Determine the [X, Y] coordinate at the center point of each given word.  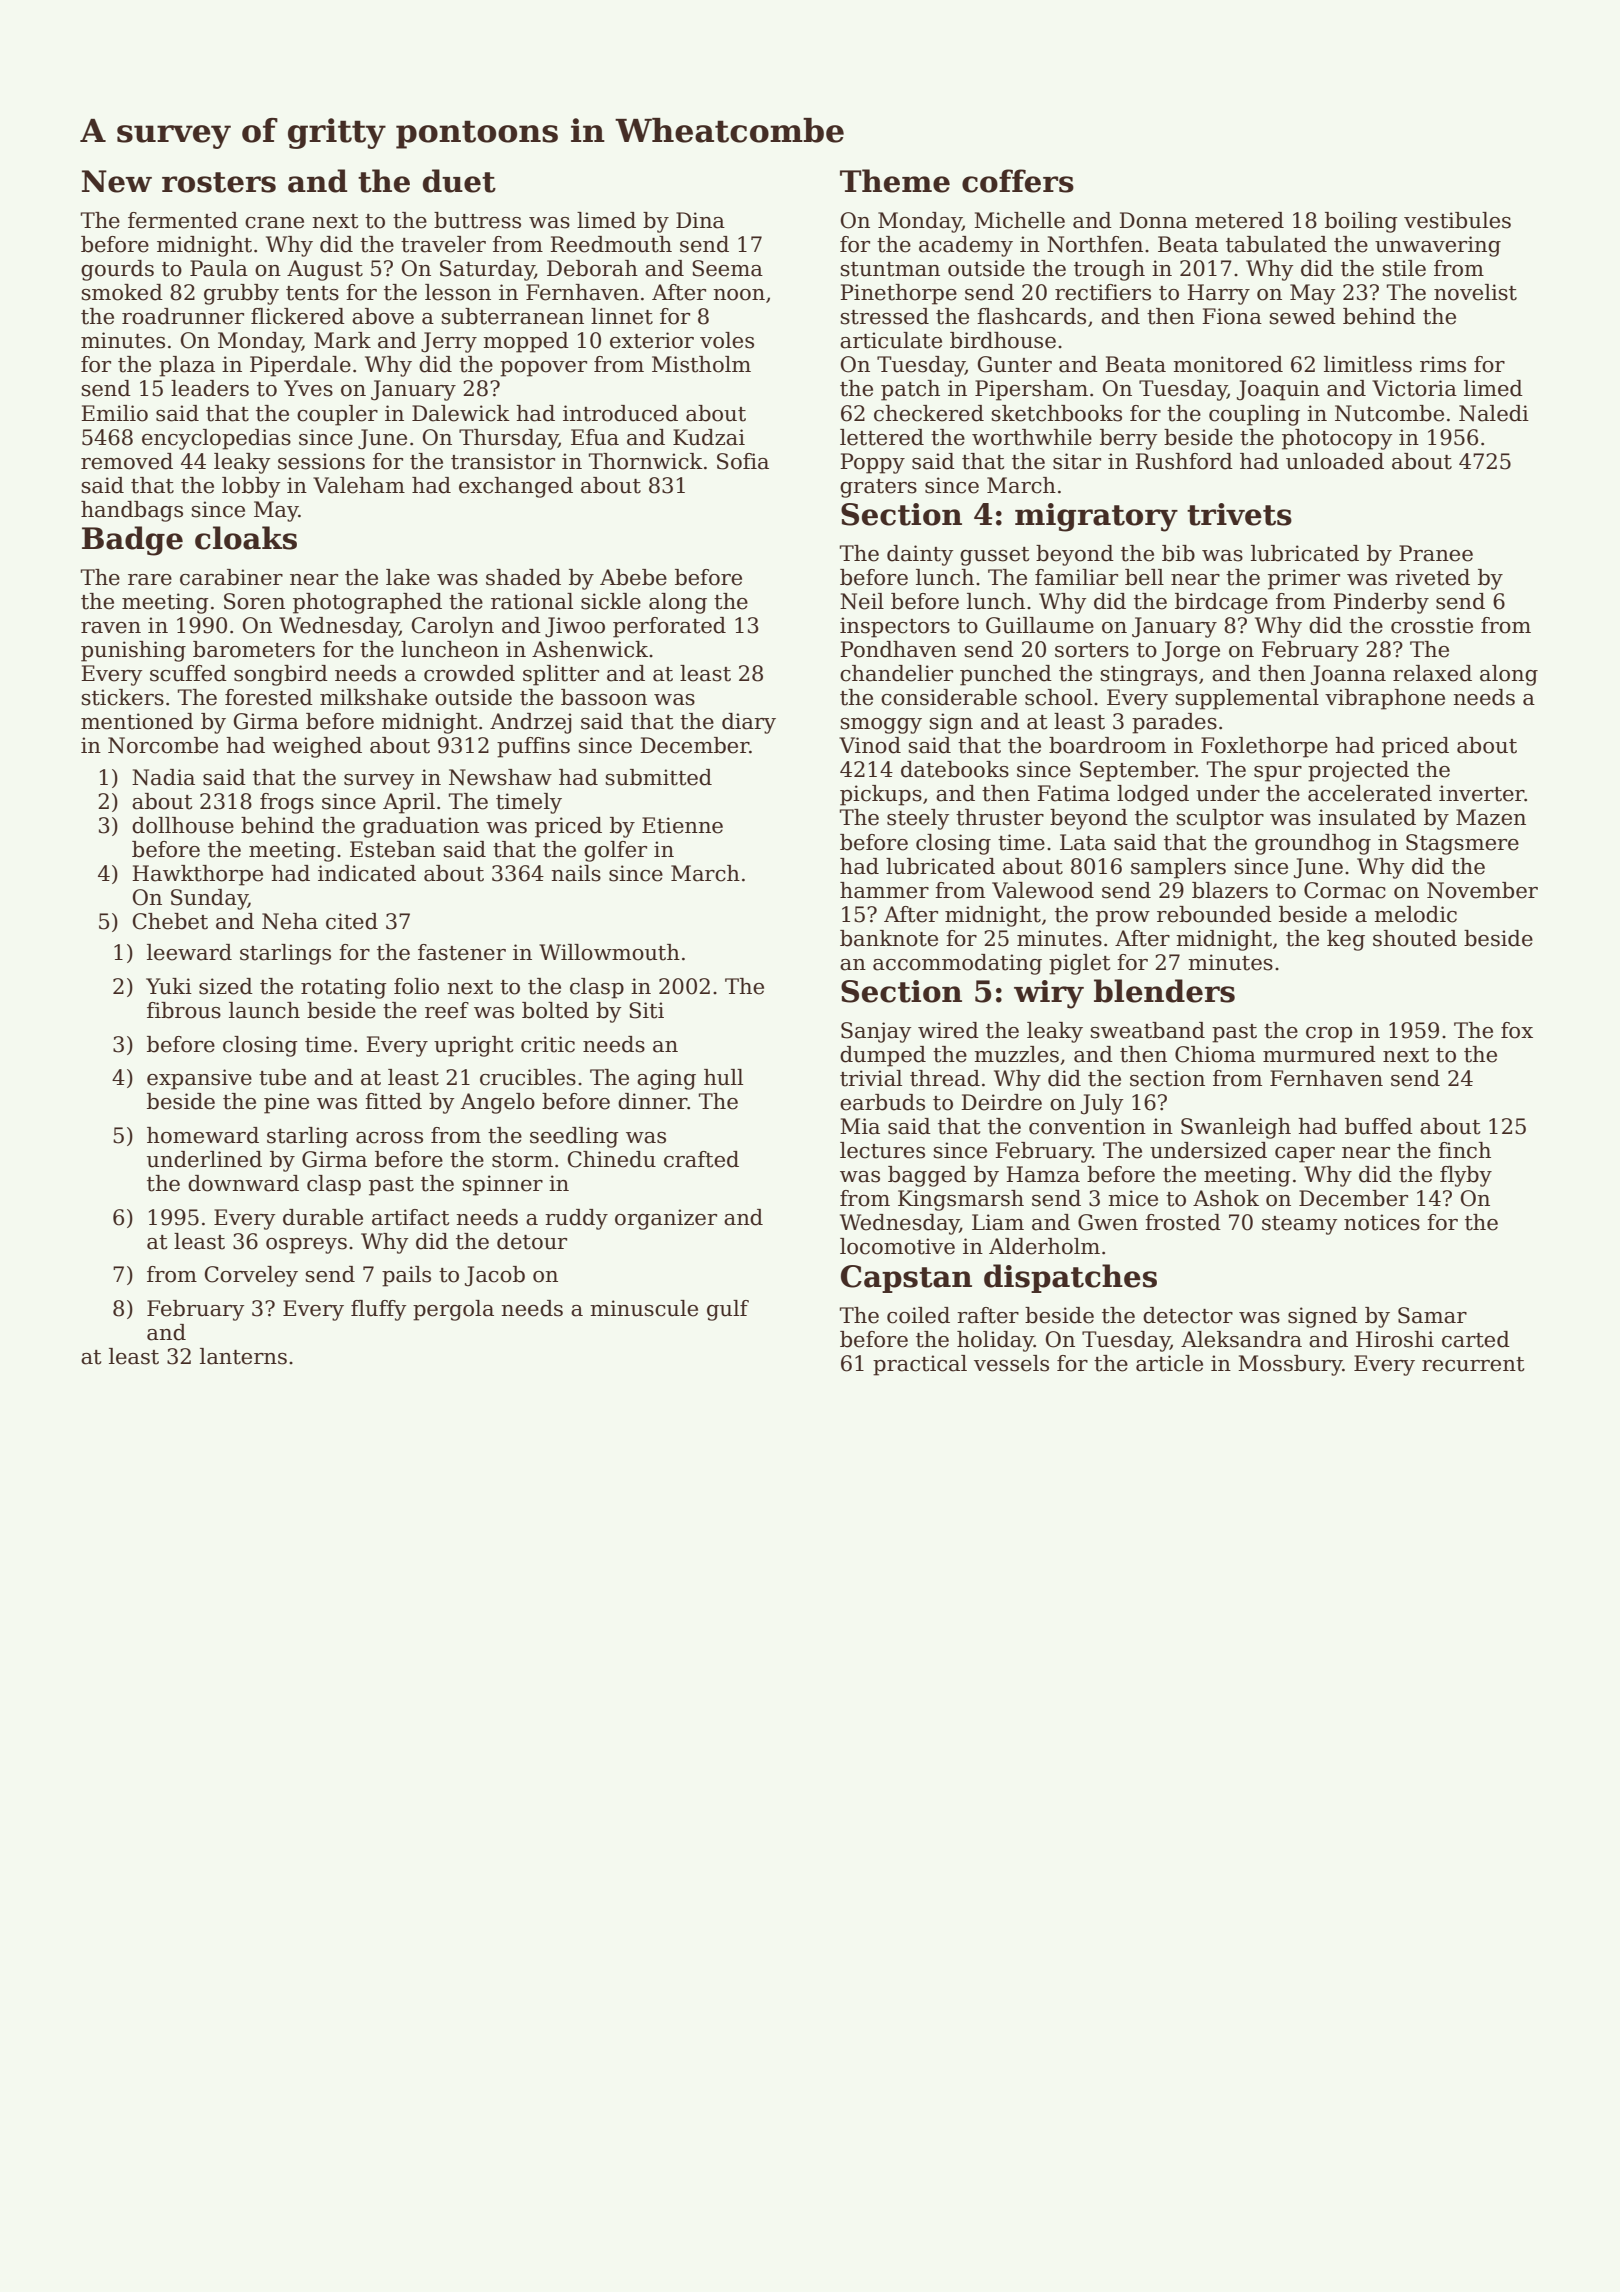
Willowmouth [609, 952]
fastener [462, 952]
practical [920, 1365]
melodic [1415, 914]
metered [1239, 220]
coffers [1018, 181]
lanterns [243, 1356]
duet [459, 181]
